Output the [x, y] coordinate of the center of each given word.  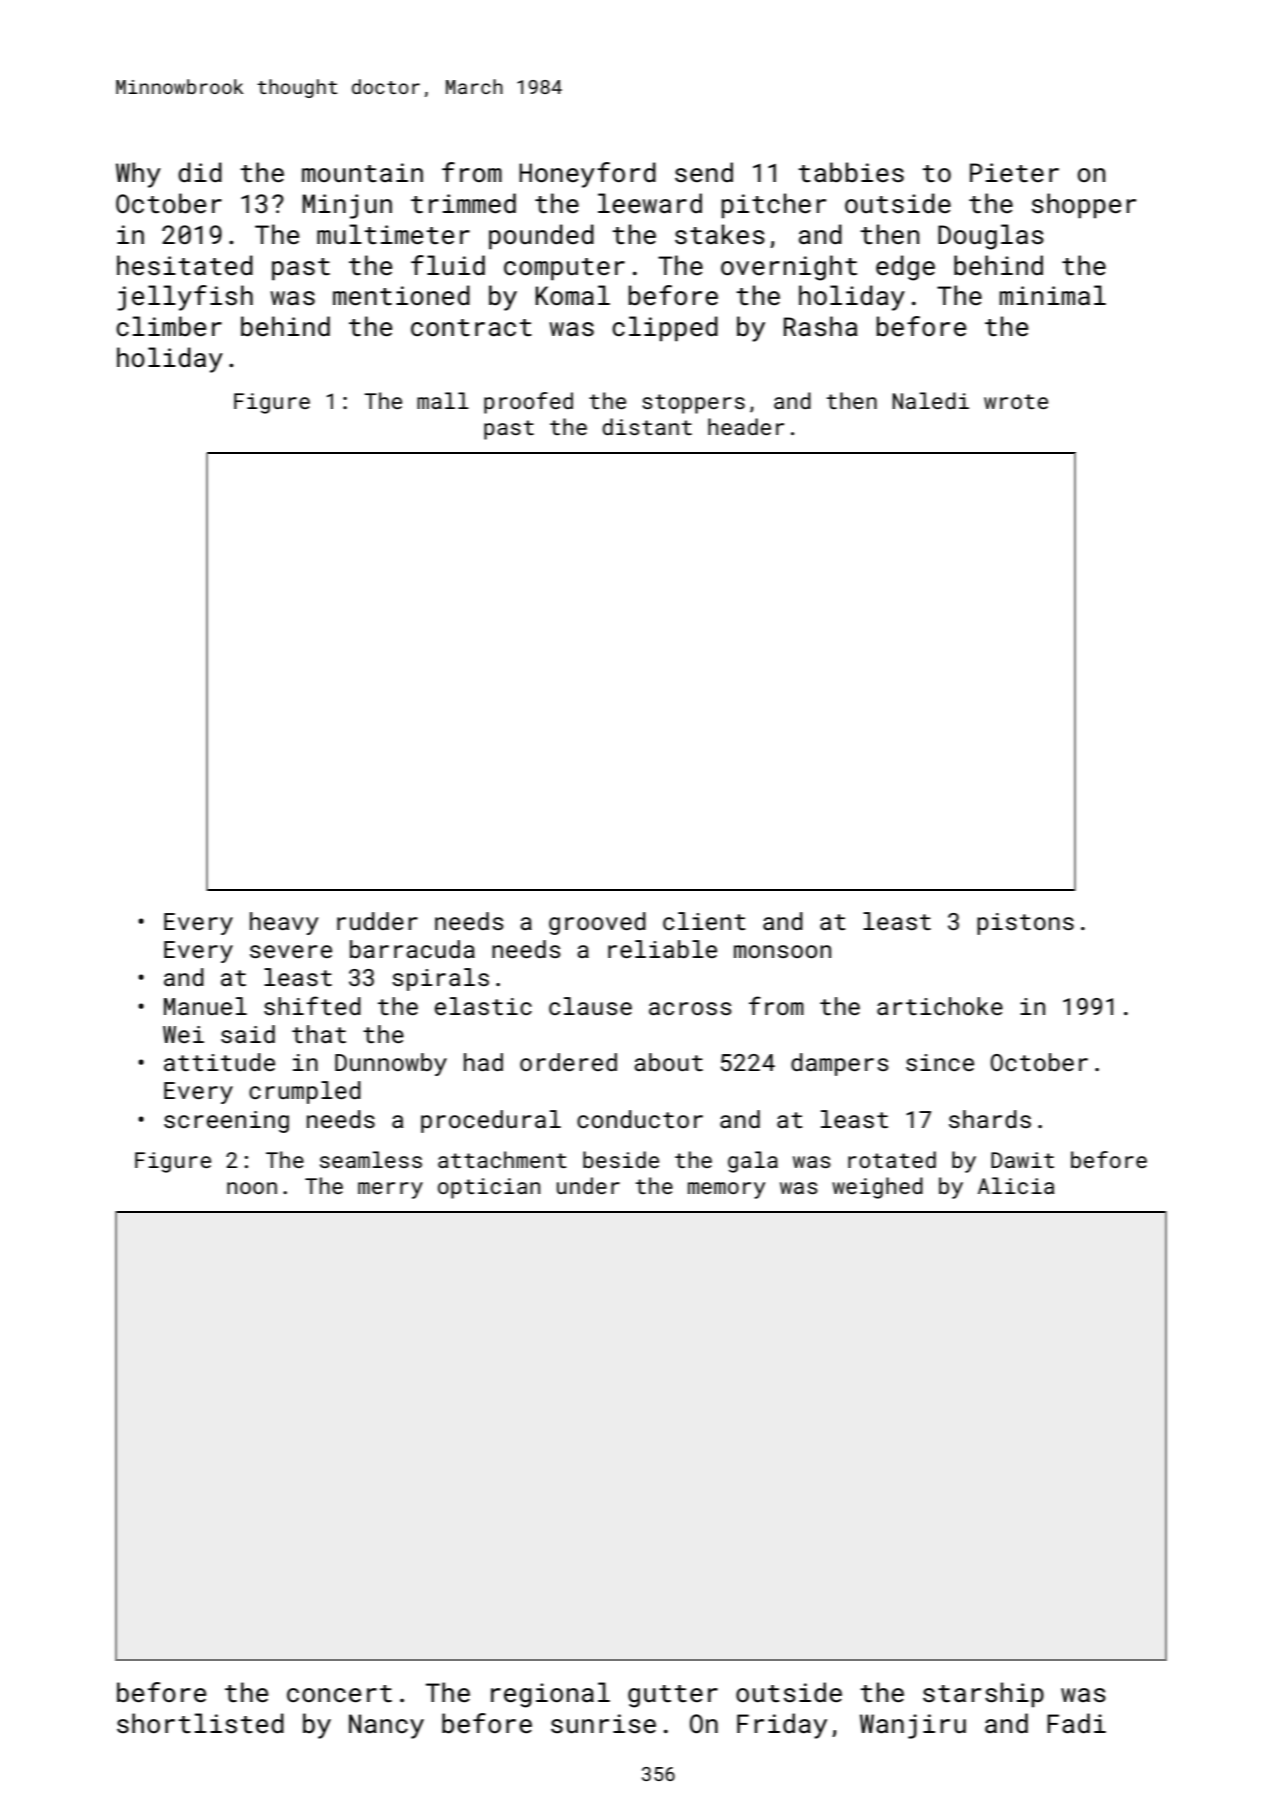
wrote [1016, 401]
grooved [597, 923]
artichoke [940, 1006]
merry [390, 1190]
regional [550, 1695]
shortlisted [200, 1723]
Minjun [347, 206]
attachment [502, 1159]
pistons [1025, 924]
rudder [377, 921]
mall [443, 400]
